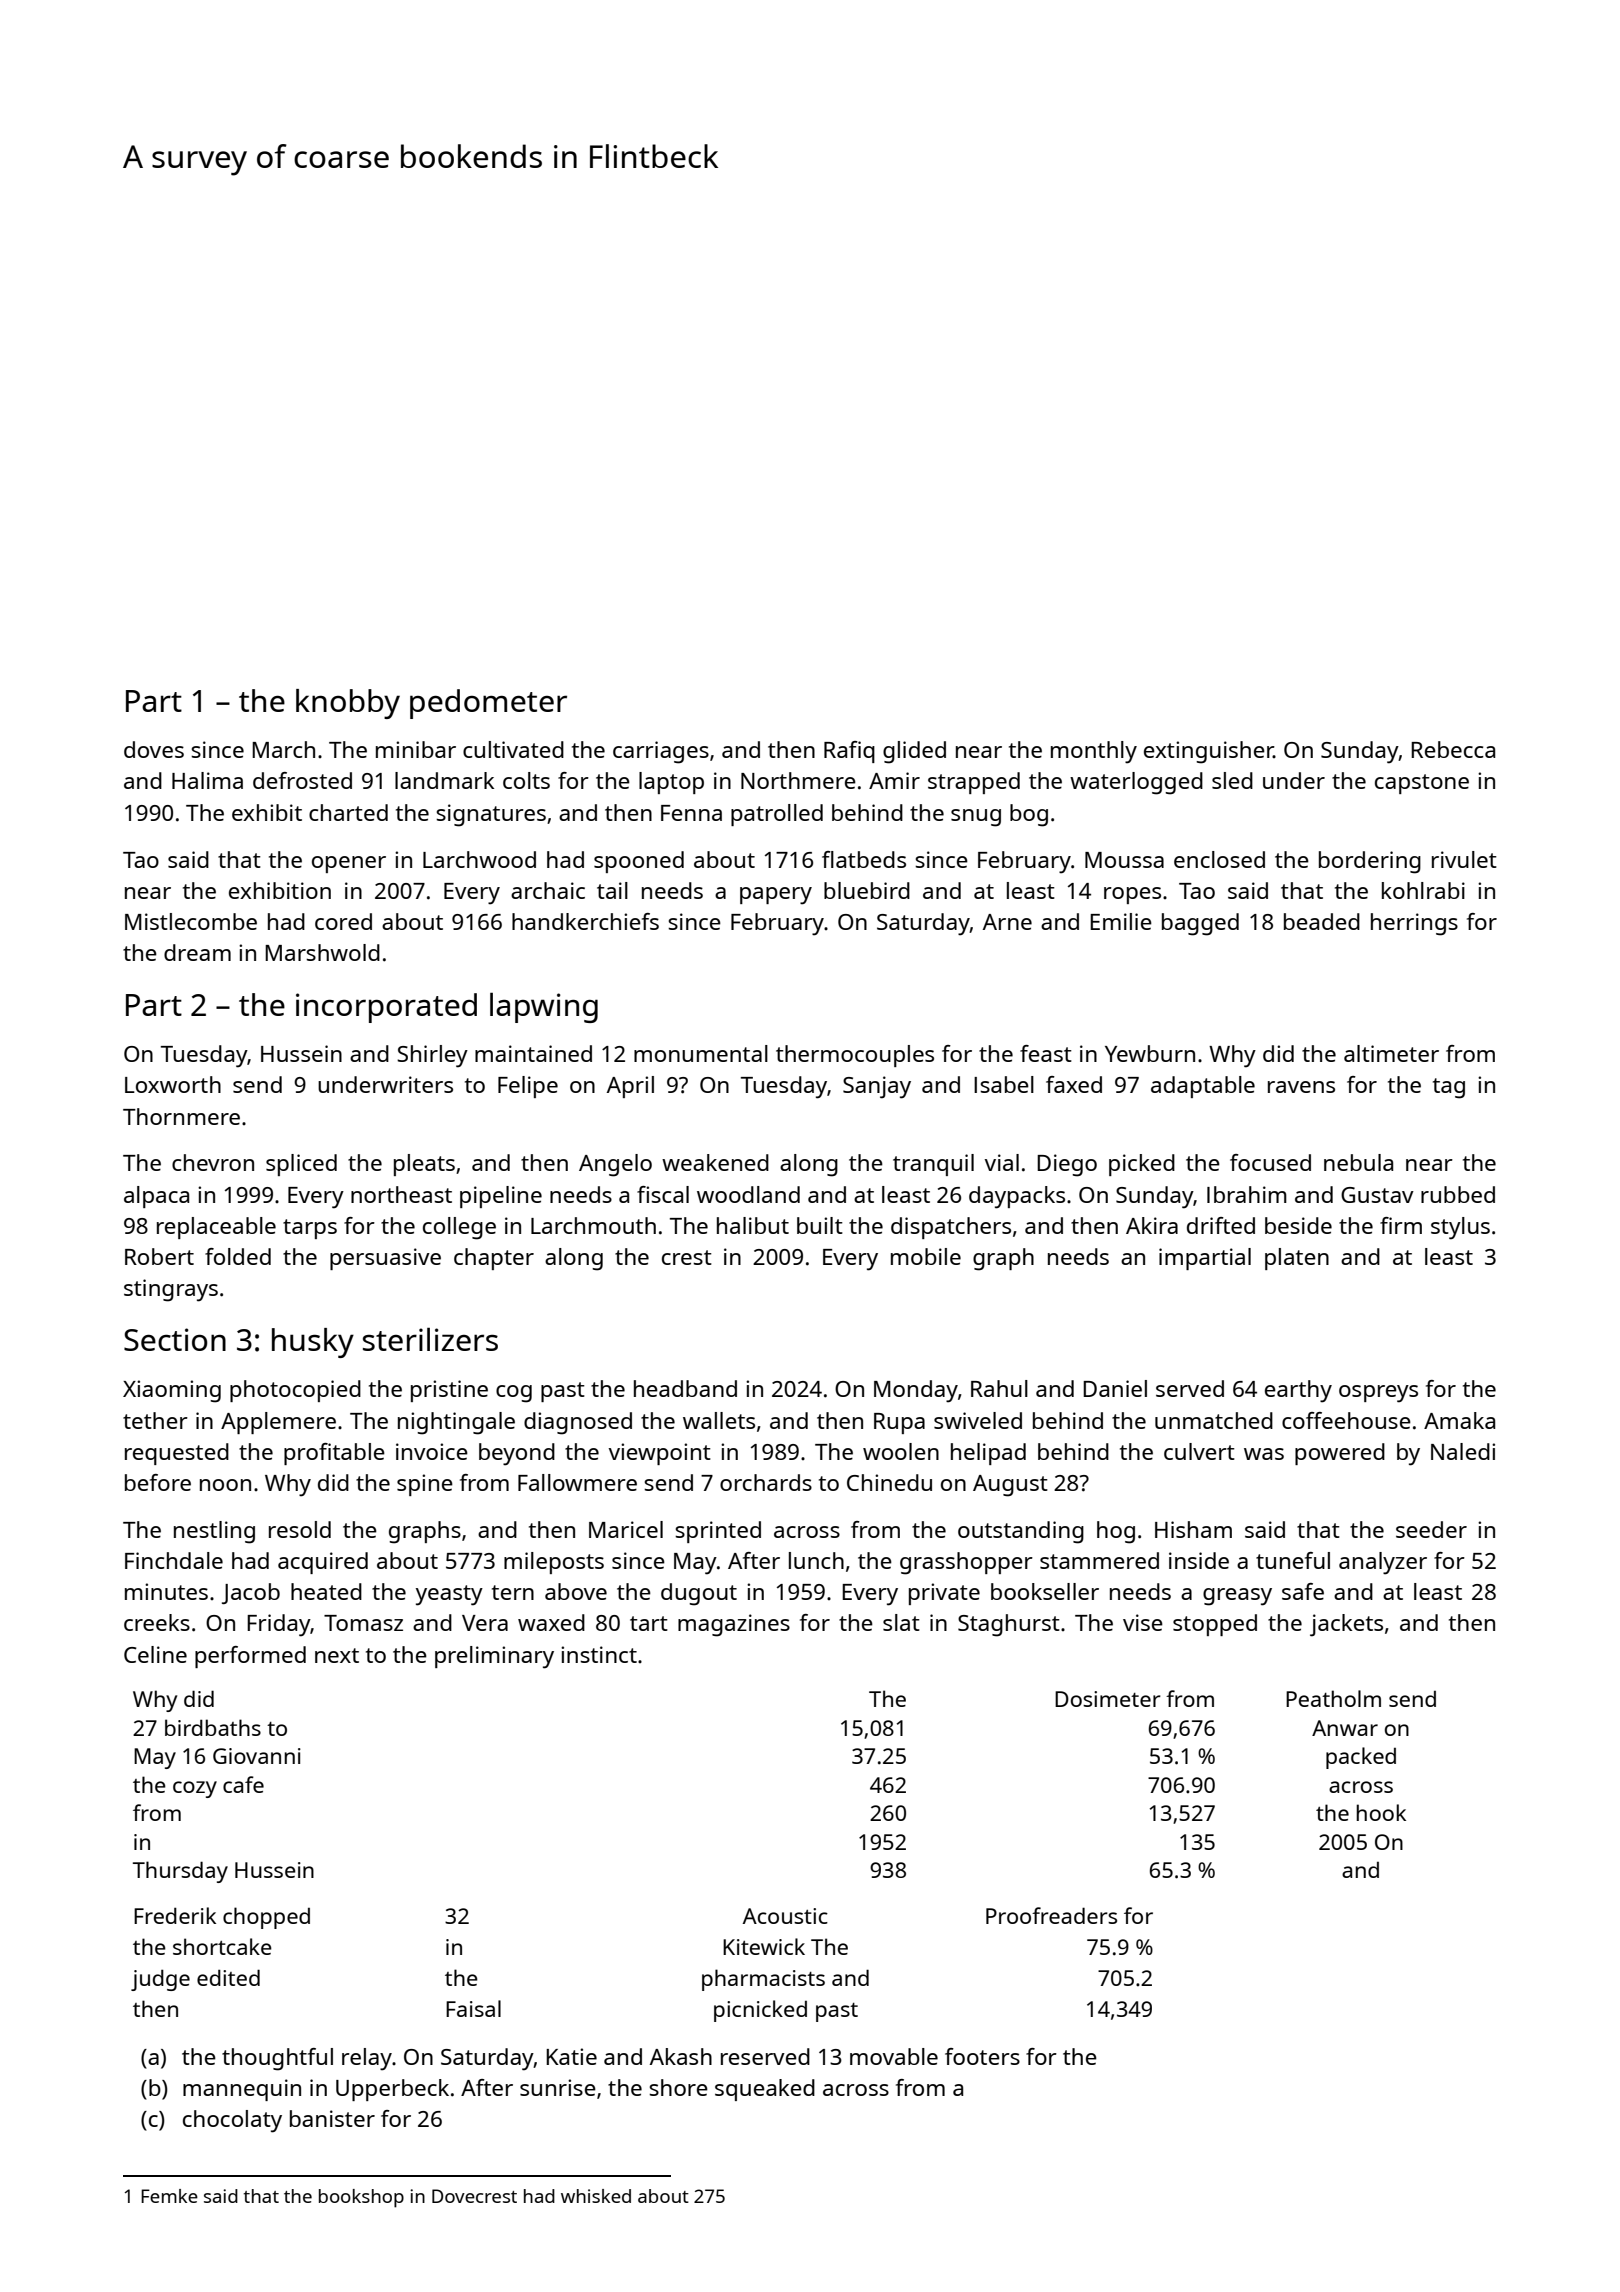 This screenshot has height=2292, width=1620. What do you see at coordinates (1453, 749) in the screenshot?
I see `Rebecca` at bounding box center [1453, 749].
